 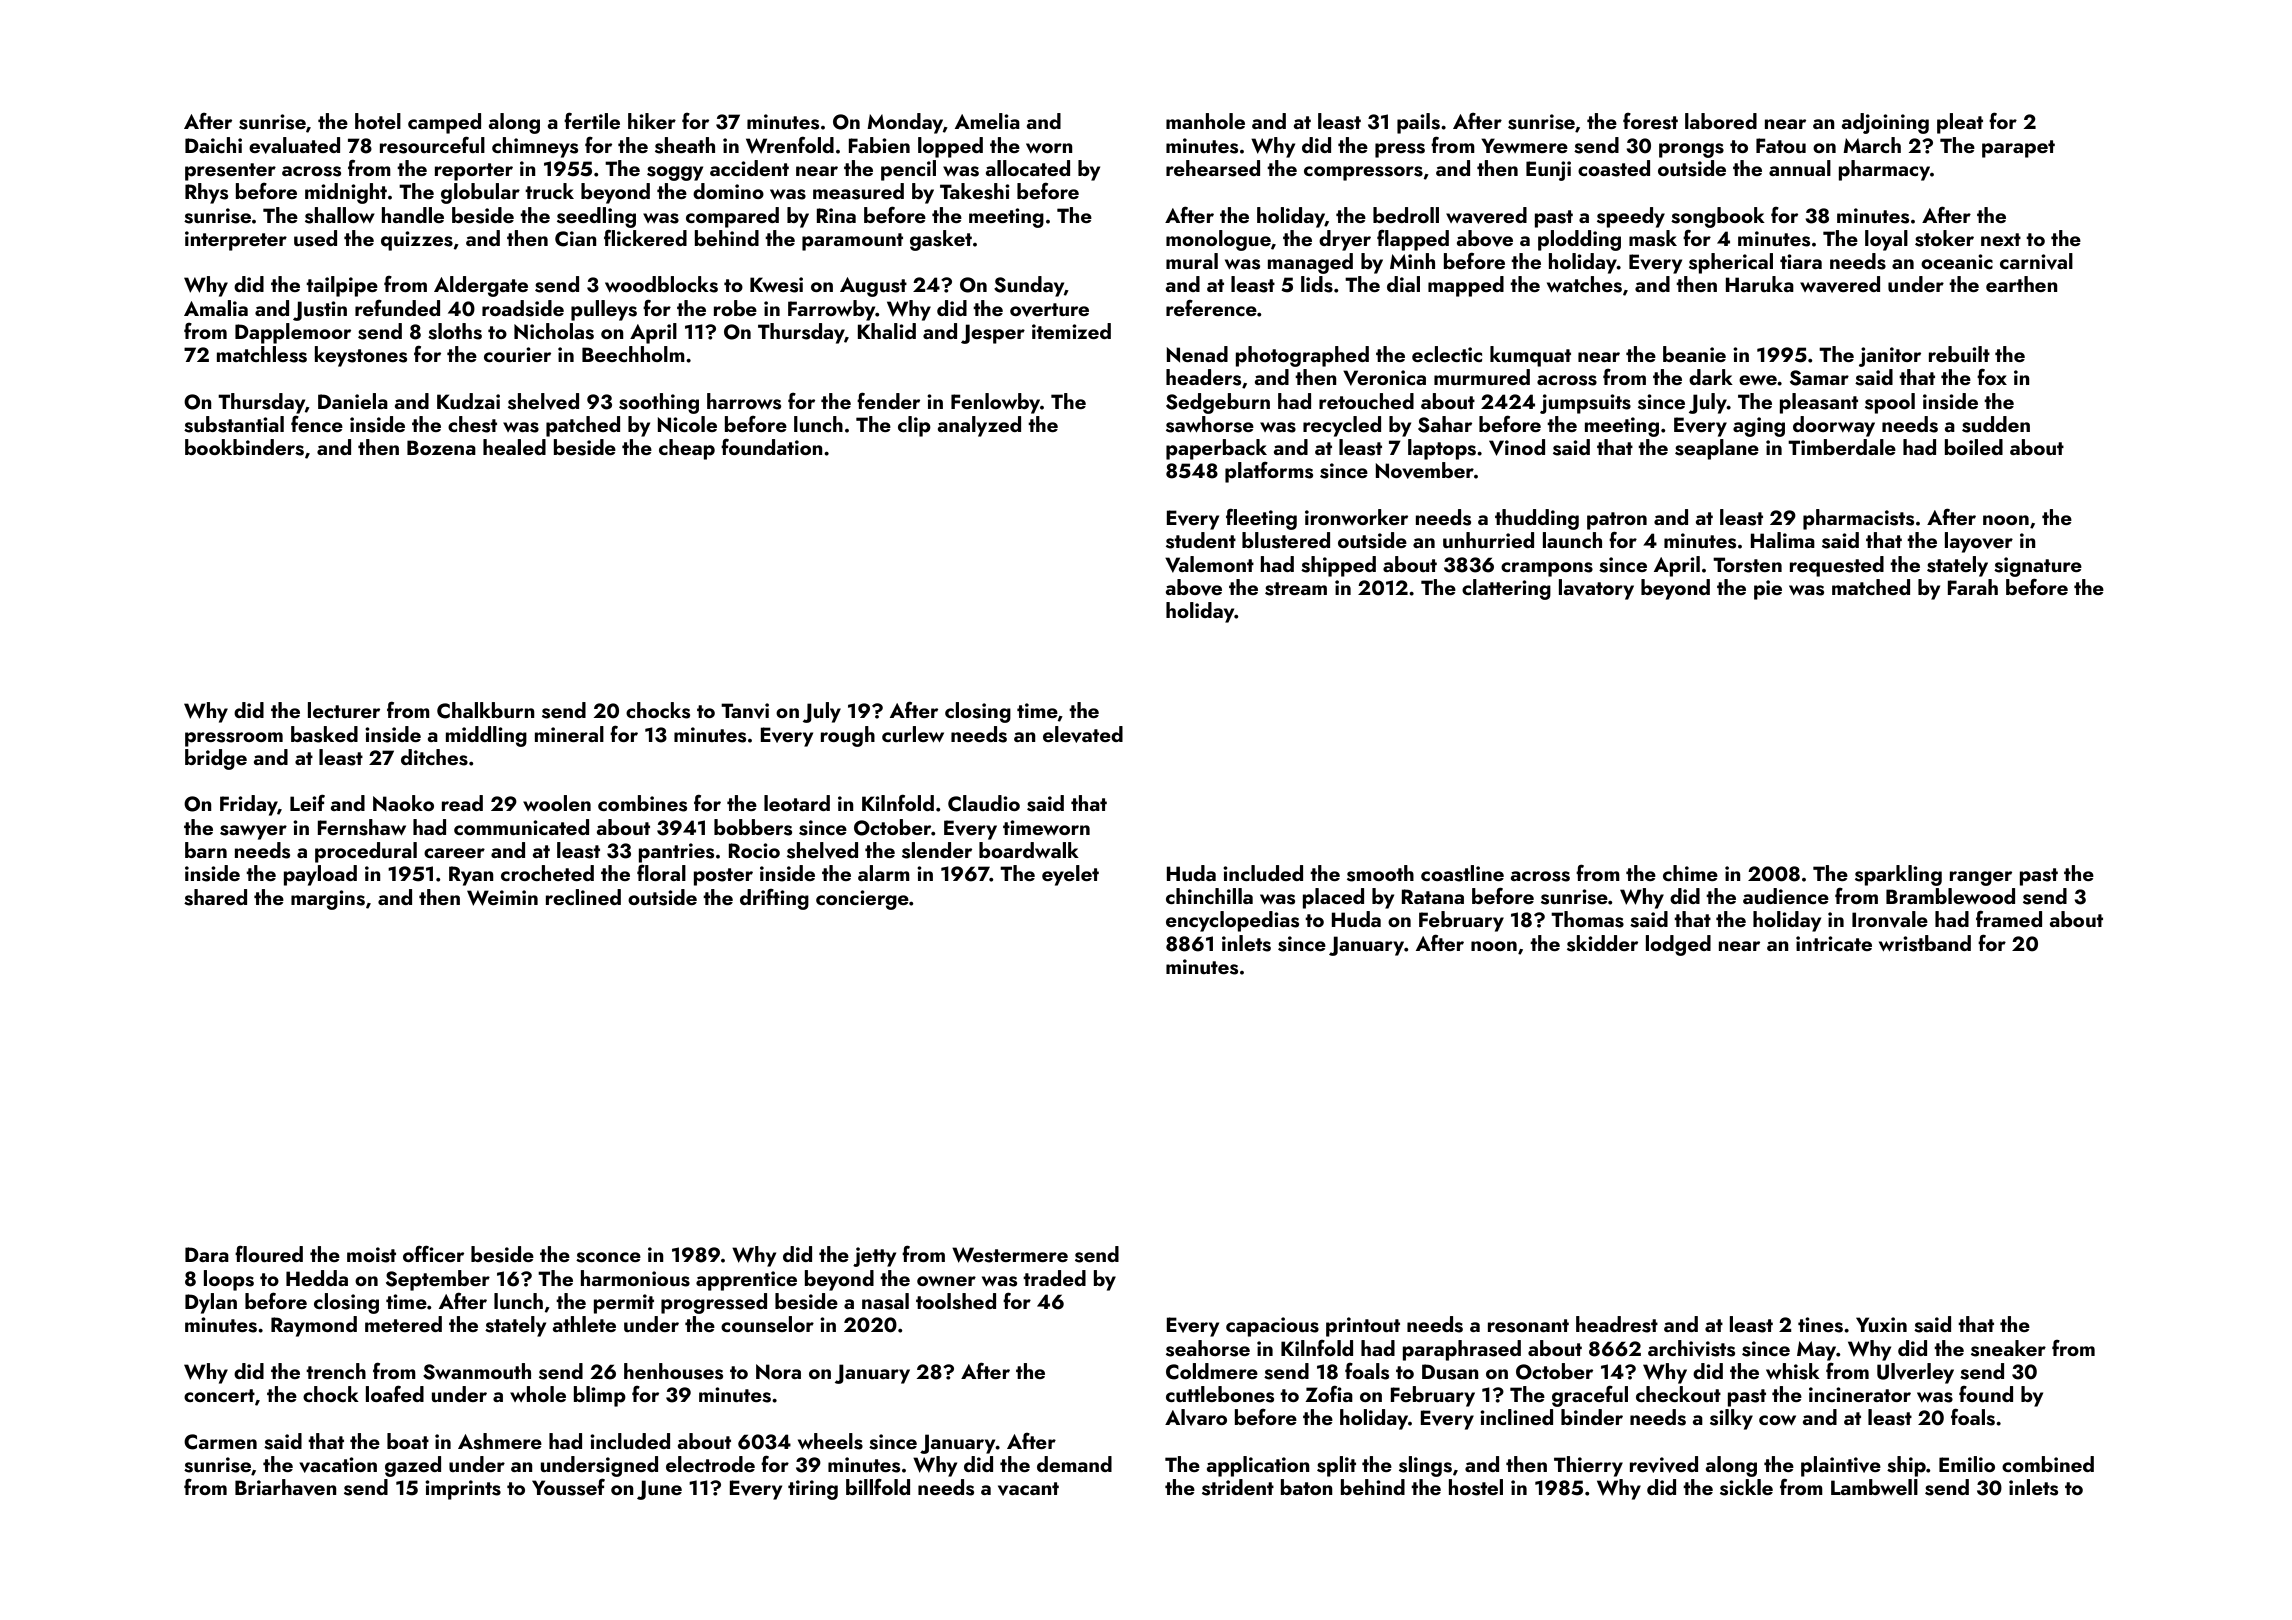 I want to click on Dylan, so click(x=211, y=1303).
